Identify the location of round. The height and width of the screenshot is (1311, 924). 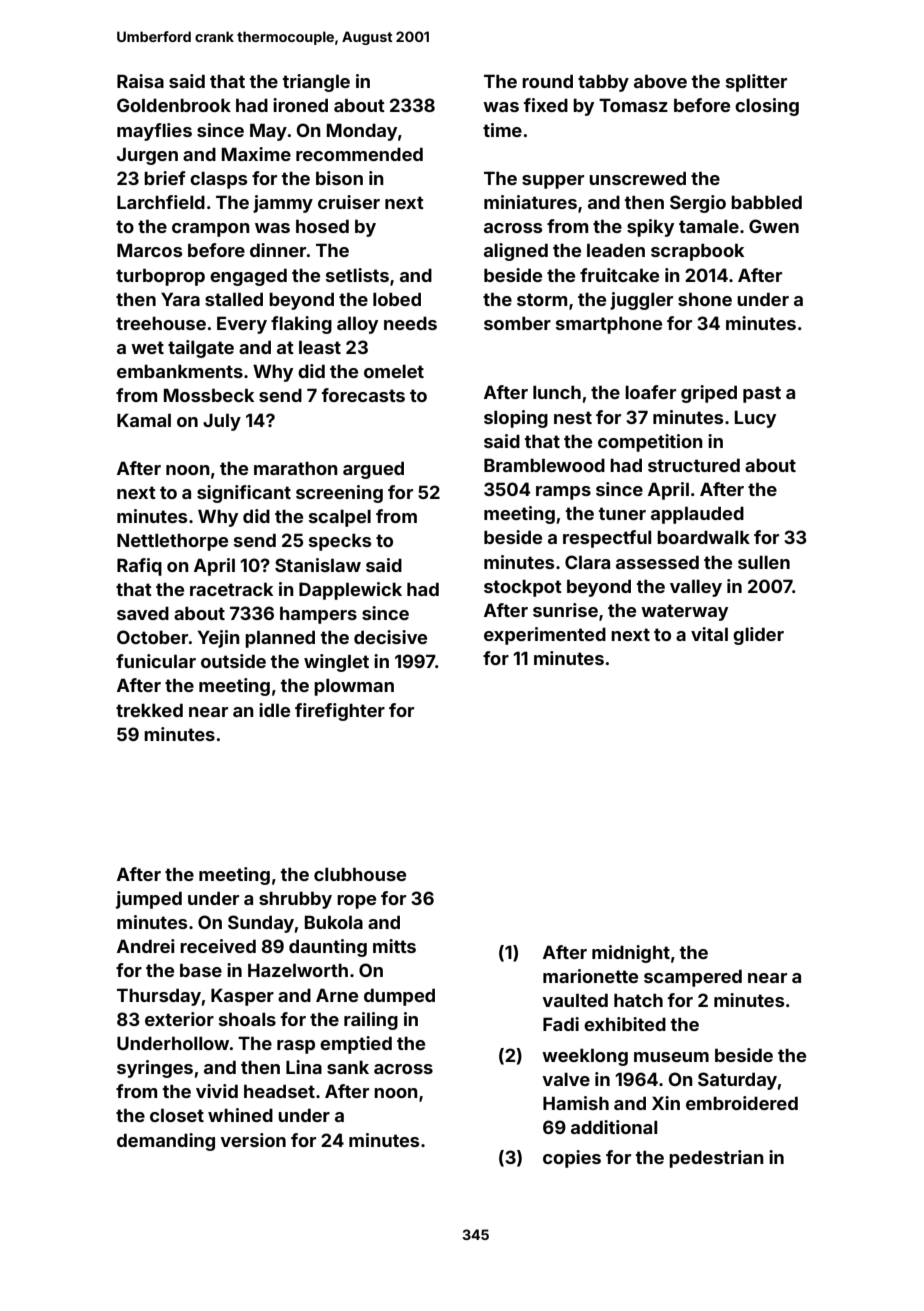
(547, 81).
